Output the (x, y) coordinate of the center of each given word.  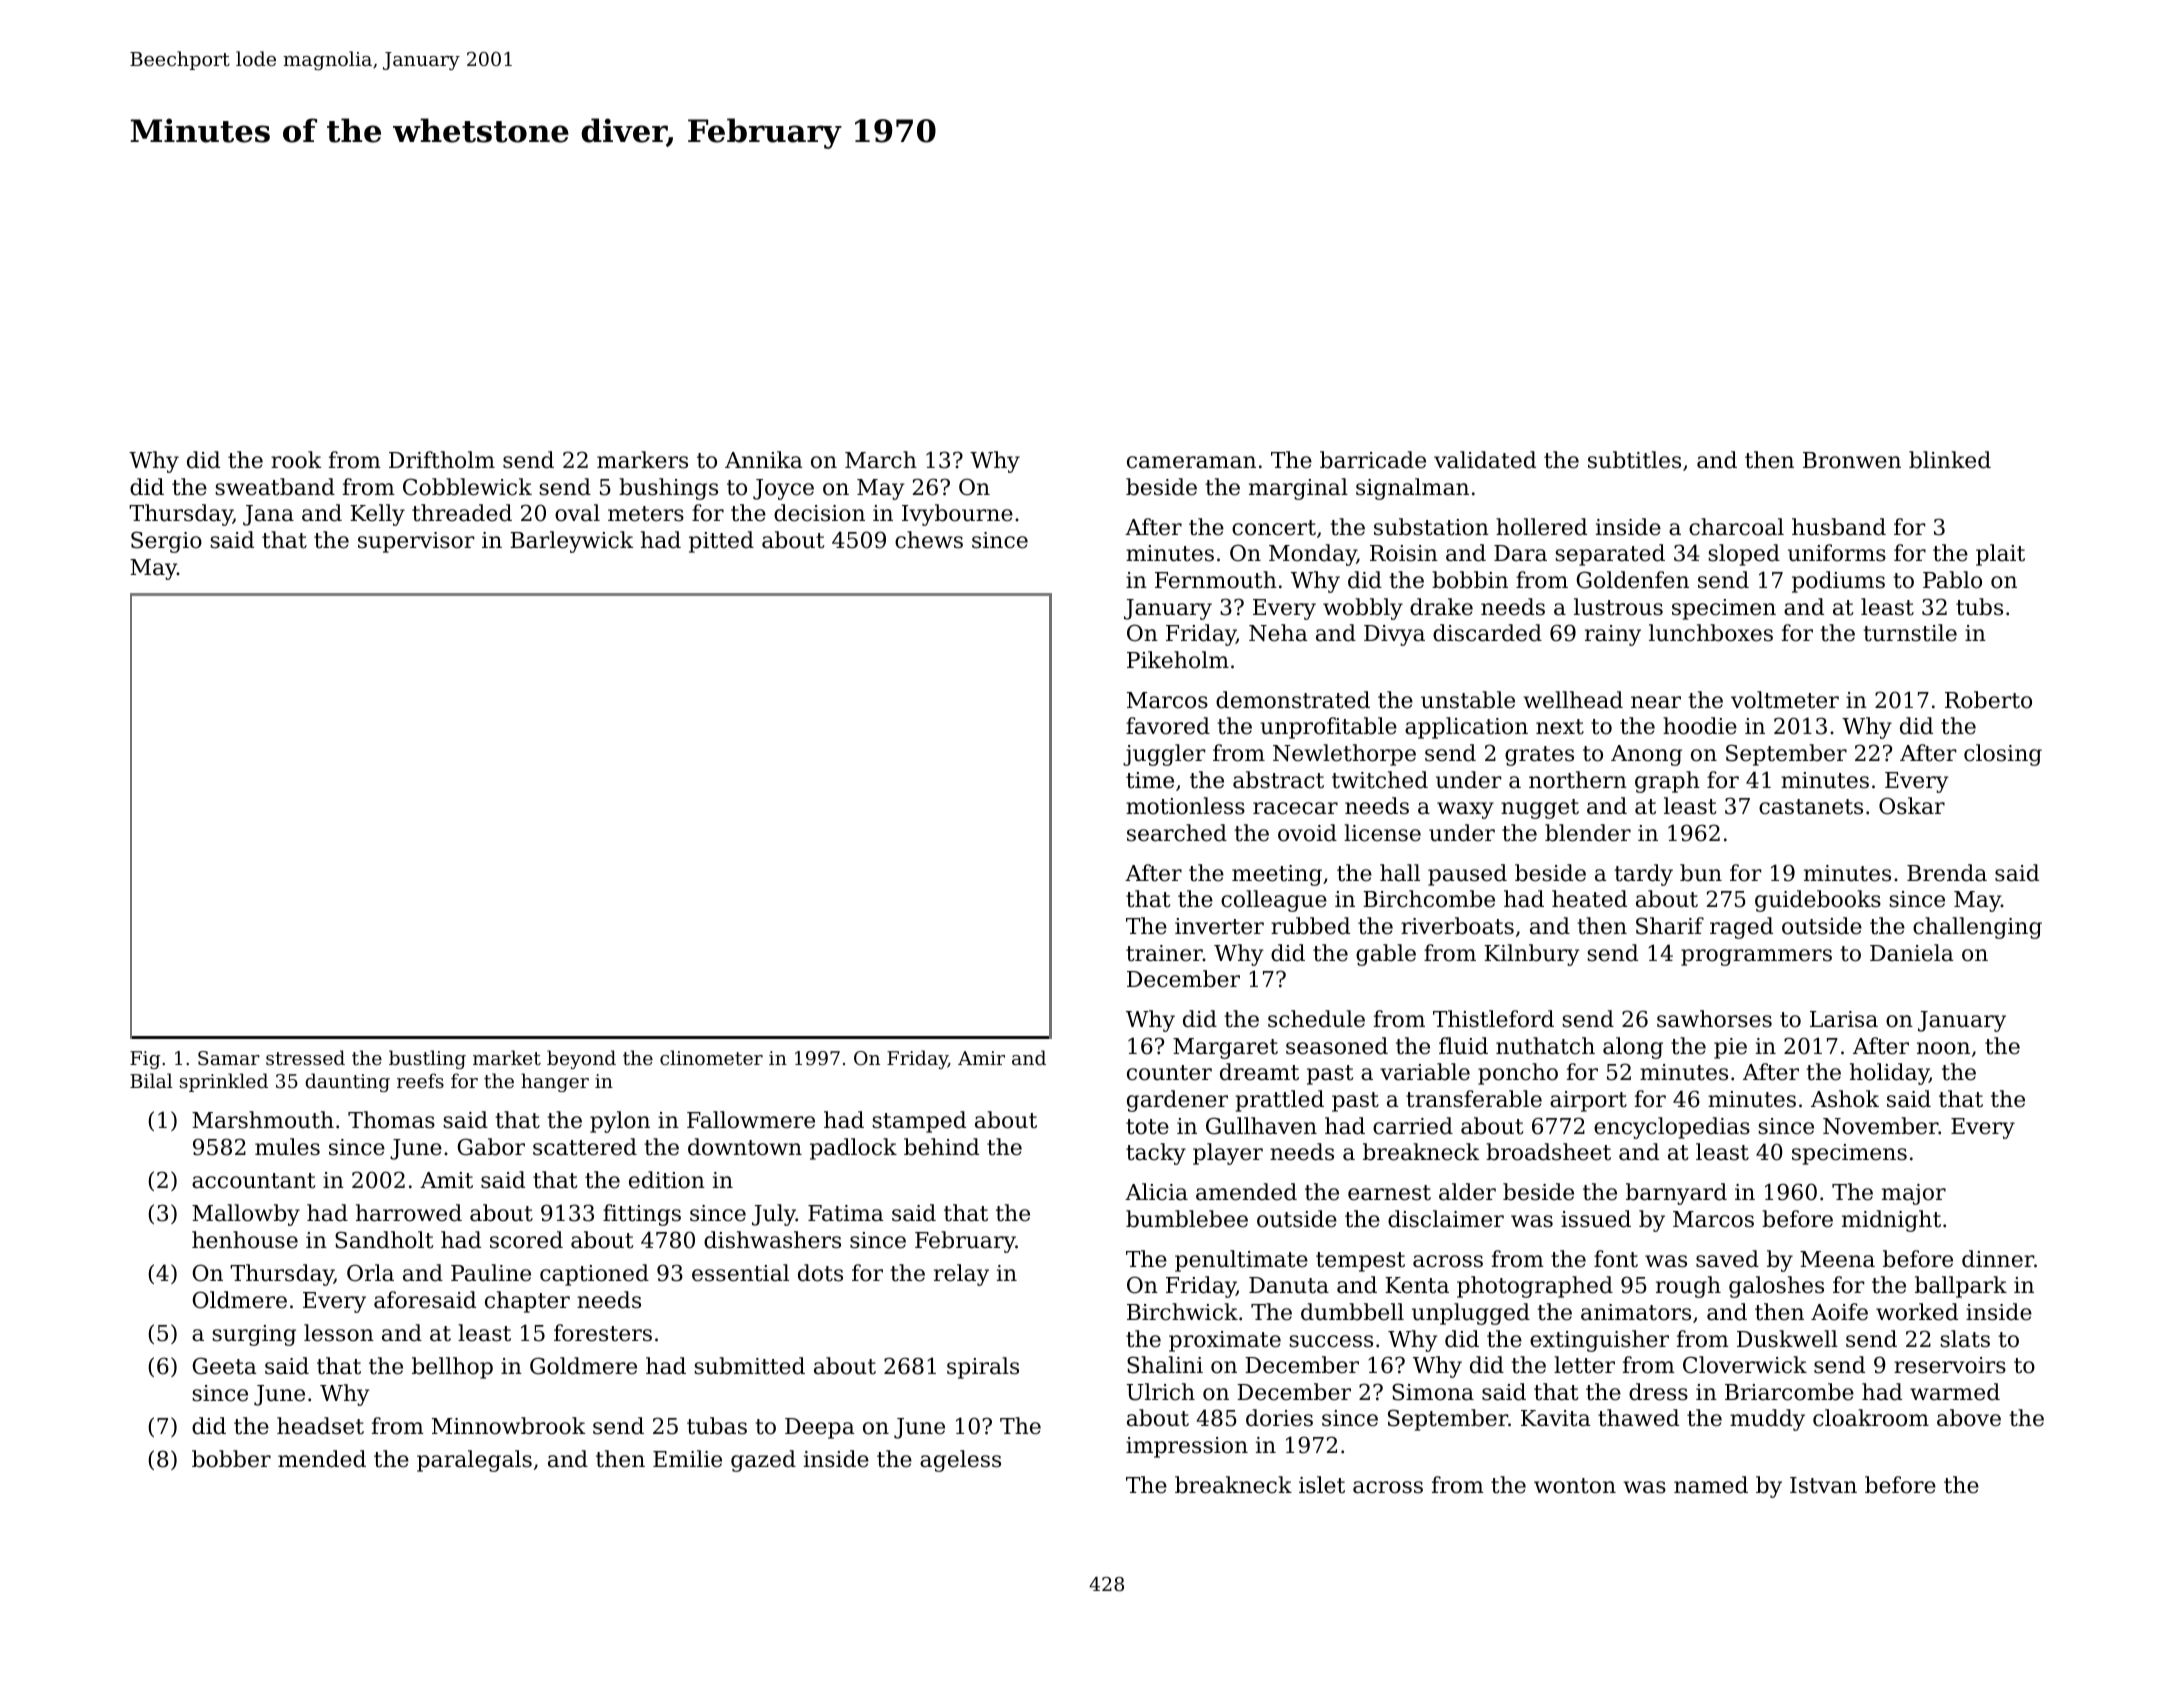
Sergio (166, 542)
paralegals (474, 1461)
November (1881, 1126)
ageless (960, 1461)
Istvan (1823, 1485)
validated (1485, 460)
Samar (229, 1058)
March (881, 460)
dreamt (1259, 1072)
